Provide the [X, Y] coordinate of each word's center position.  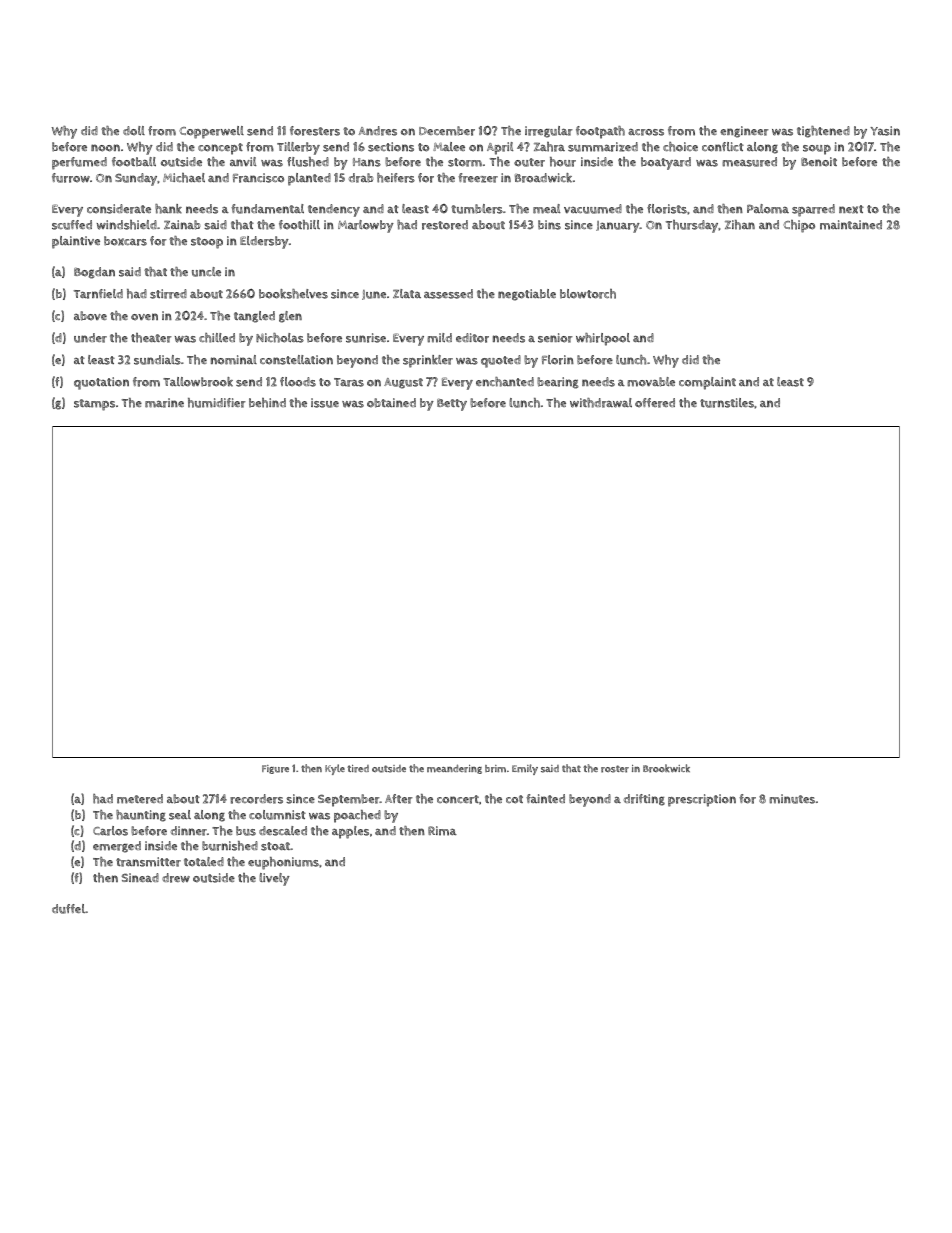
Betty [452, 405]
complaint [707, 383]
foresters [315, 131]
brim [495, 769]
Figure [275, 769]
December [447, 131]
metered [140, 799]
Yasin [885, 131]
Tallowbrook [198, 382]
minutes [792, 799]
